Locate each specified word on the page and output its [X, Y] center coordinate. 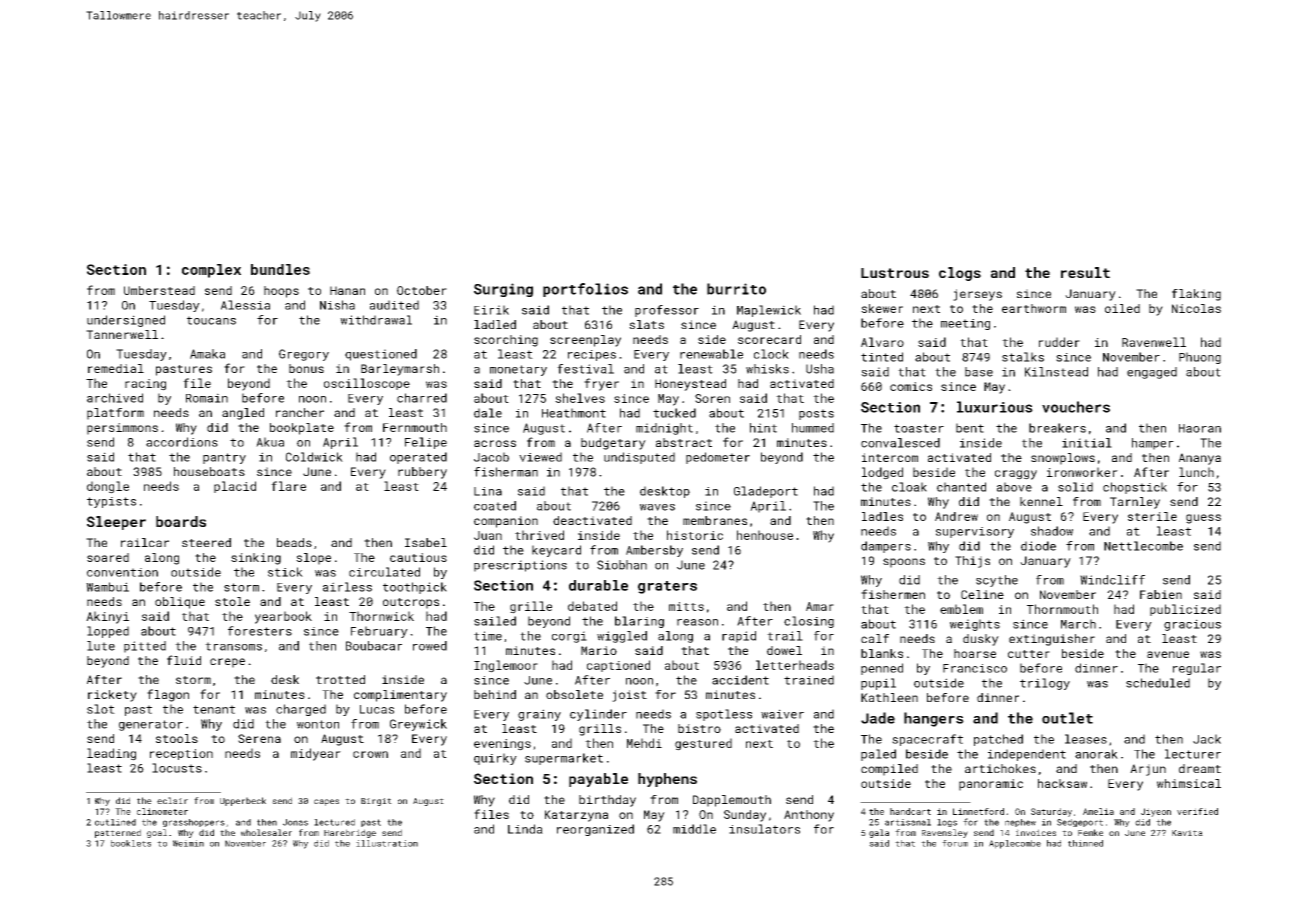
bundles [280, 269]
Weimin [188, 843]
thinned [1085, 843]
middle [694, 829]
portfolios [585, 290]
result [1085, 272]
